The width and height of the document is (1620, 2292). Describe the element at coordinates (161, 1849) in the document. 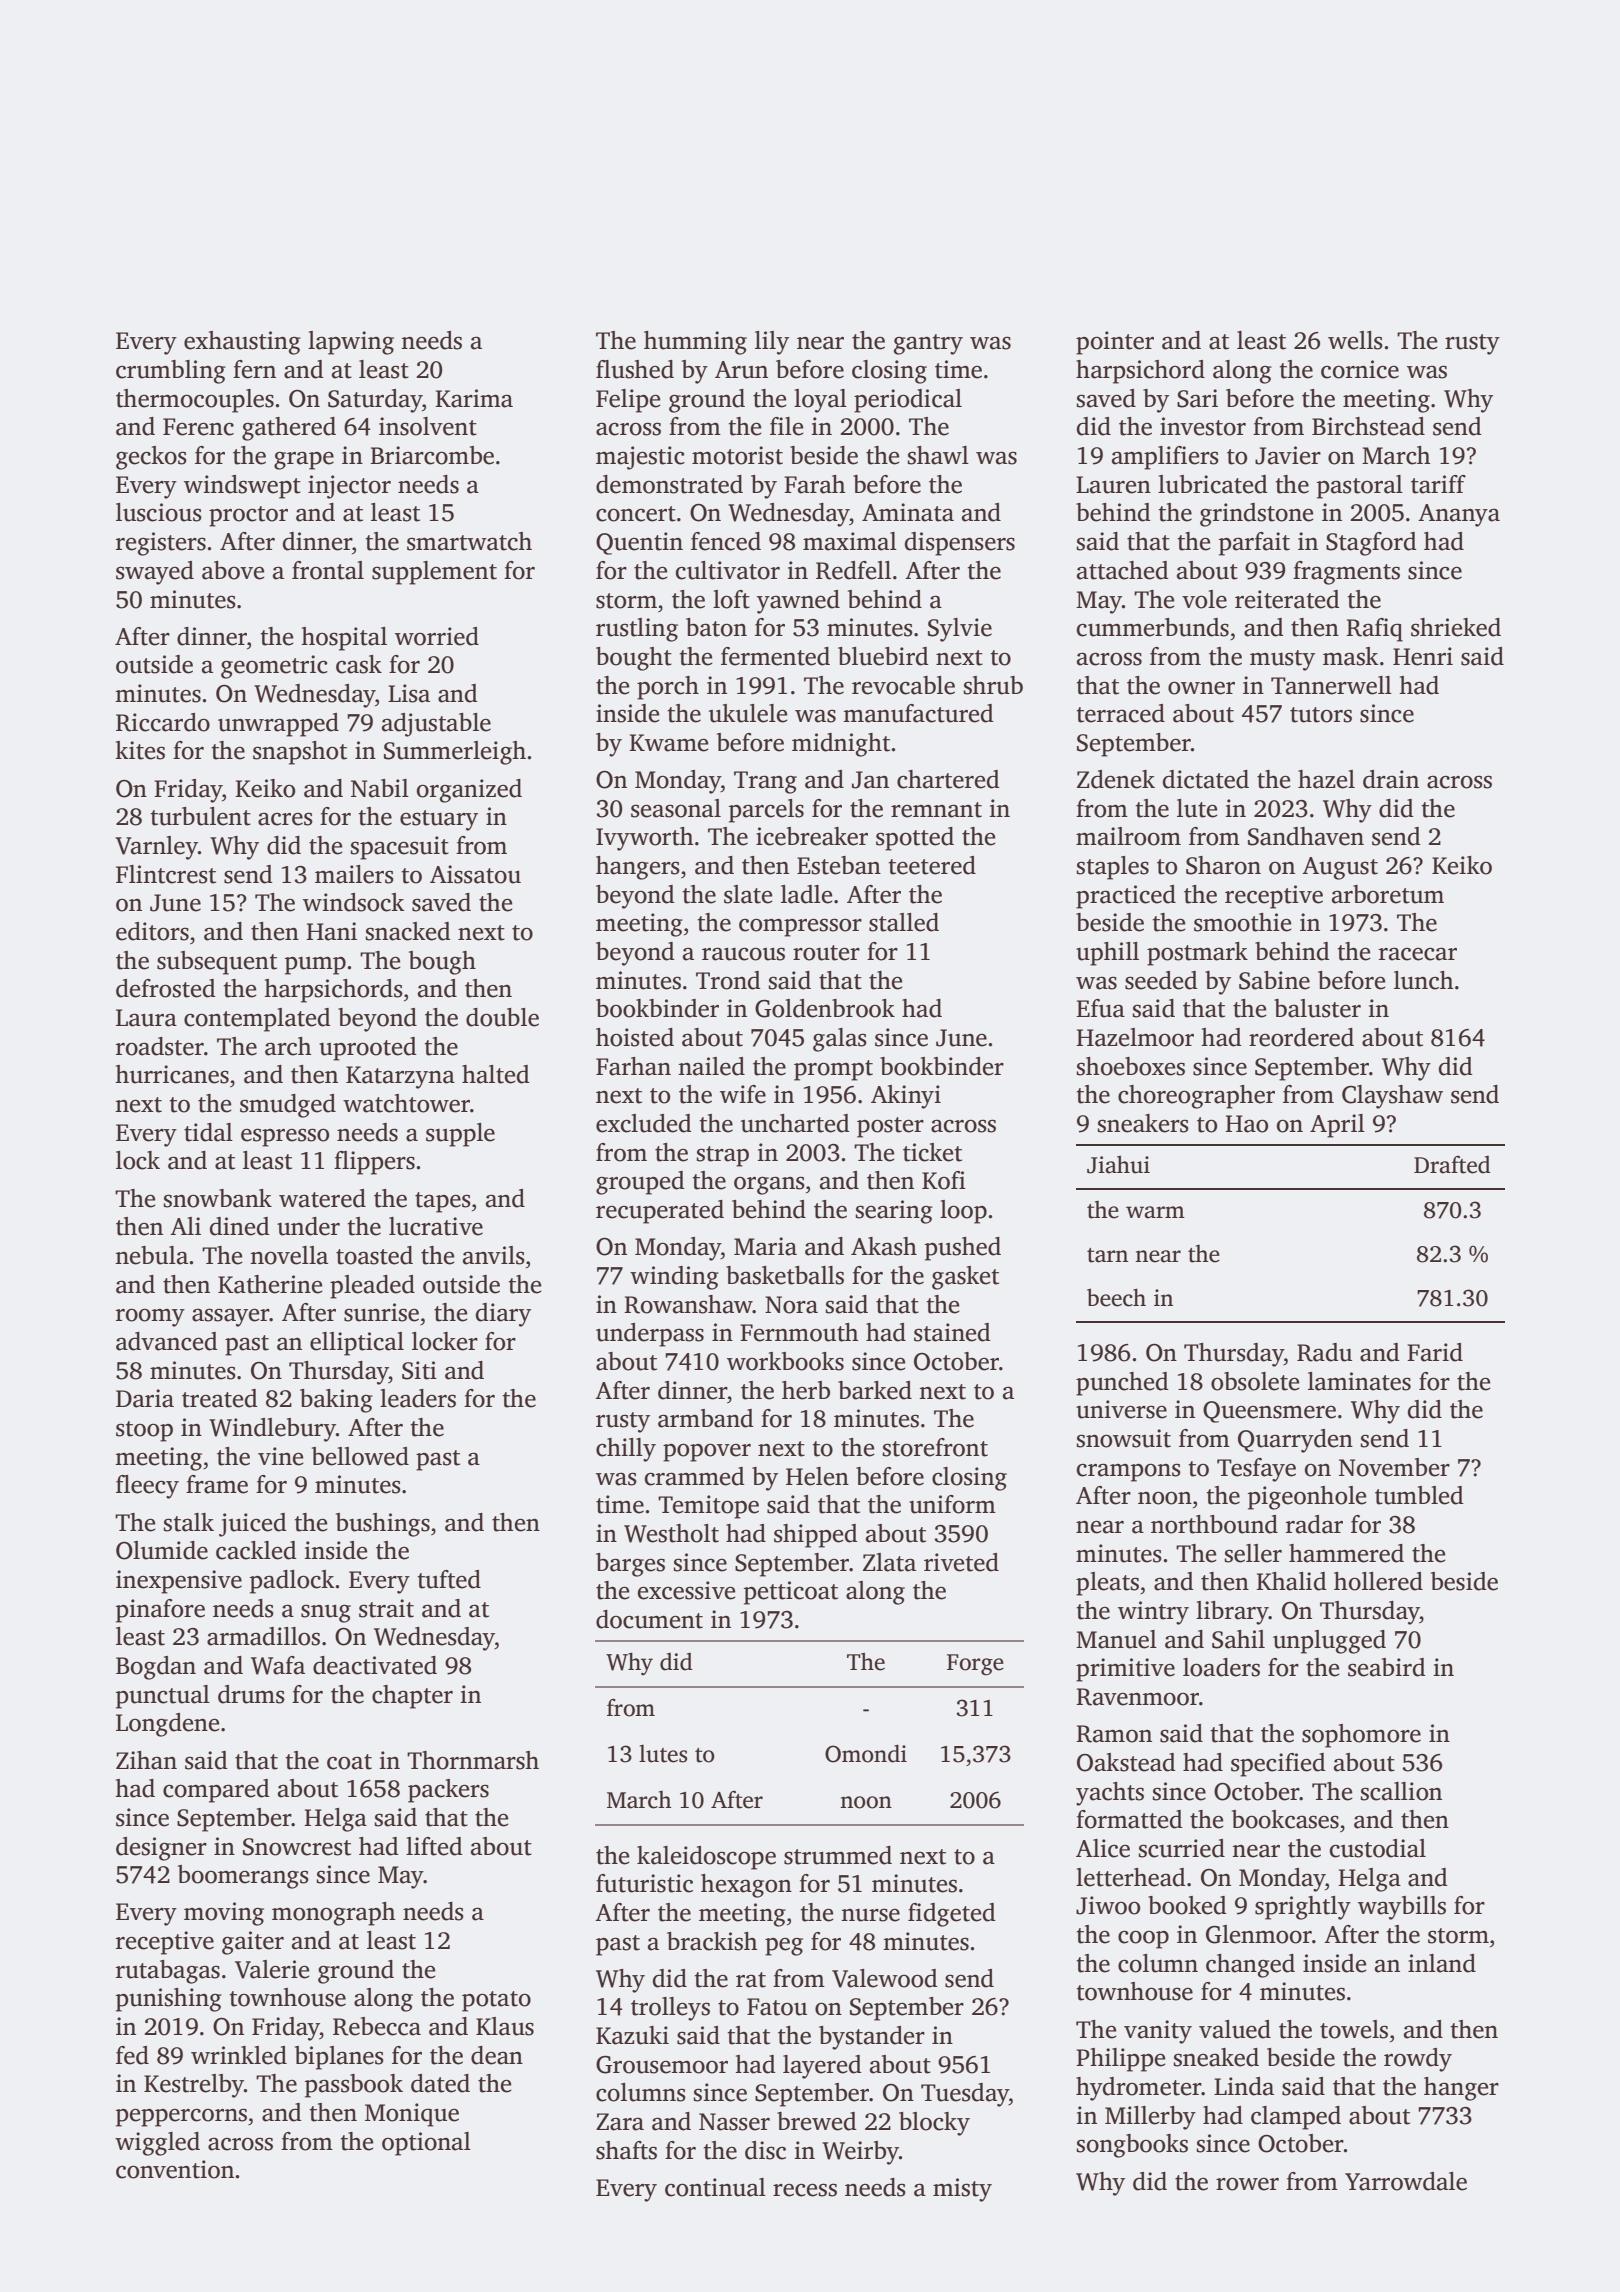

I see `designer` at that location.
